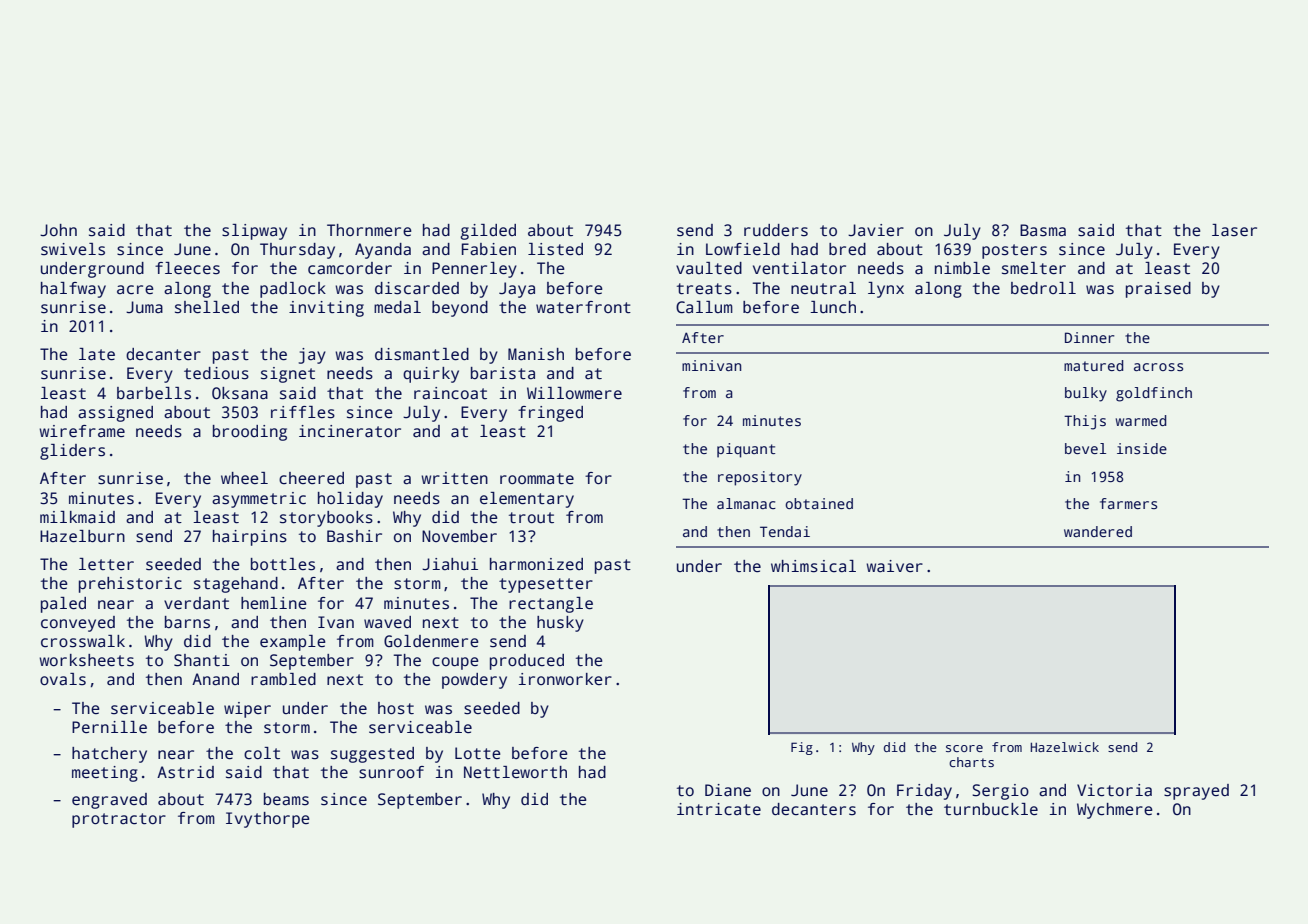  Describe the element at coordinates (488, 232) in the screenshot. I see `gilded` at that location.
